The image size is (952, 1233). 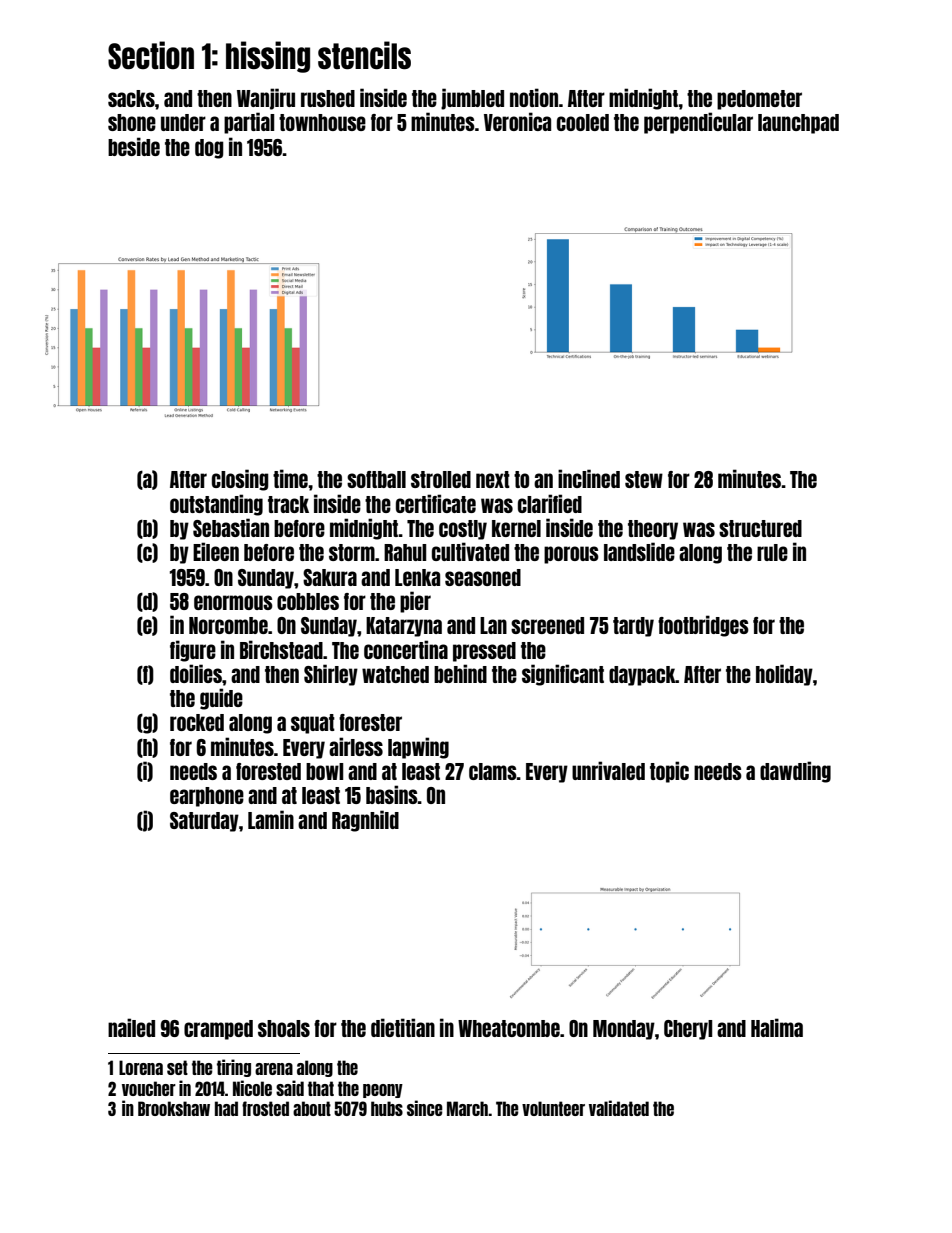 What do you see at coordinates (151, 55) in the image?
I see `Section` at bounding box center [151, 55].
